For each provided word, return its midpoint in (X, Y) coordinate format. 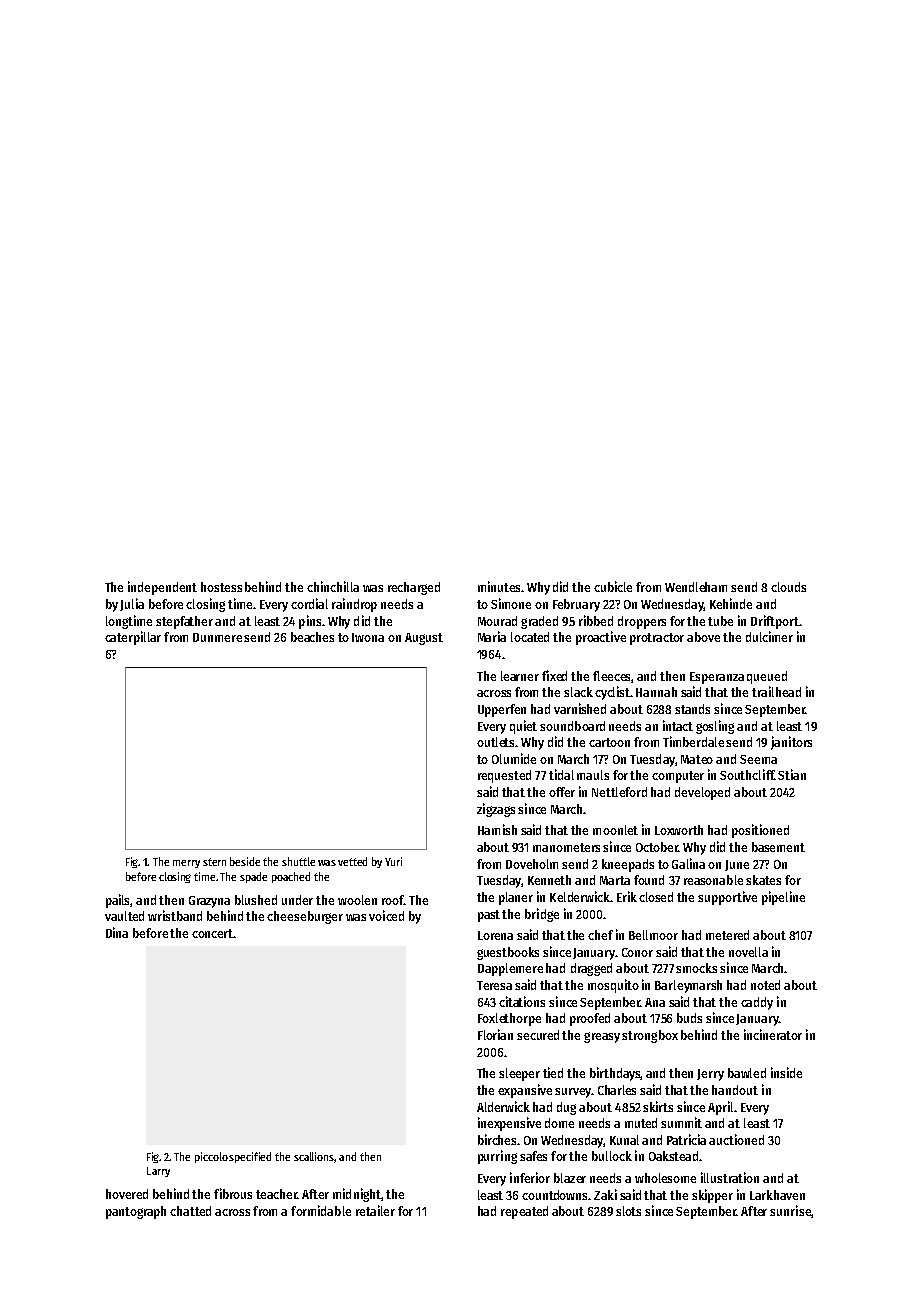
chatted (190, 1211)
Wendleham (696, 587)
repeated (524, 1212)
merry (186, 864)
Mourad (497, 621)
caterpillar (133, 638)
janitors (791, 743)
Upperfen (502, 710)
